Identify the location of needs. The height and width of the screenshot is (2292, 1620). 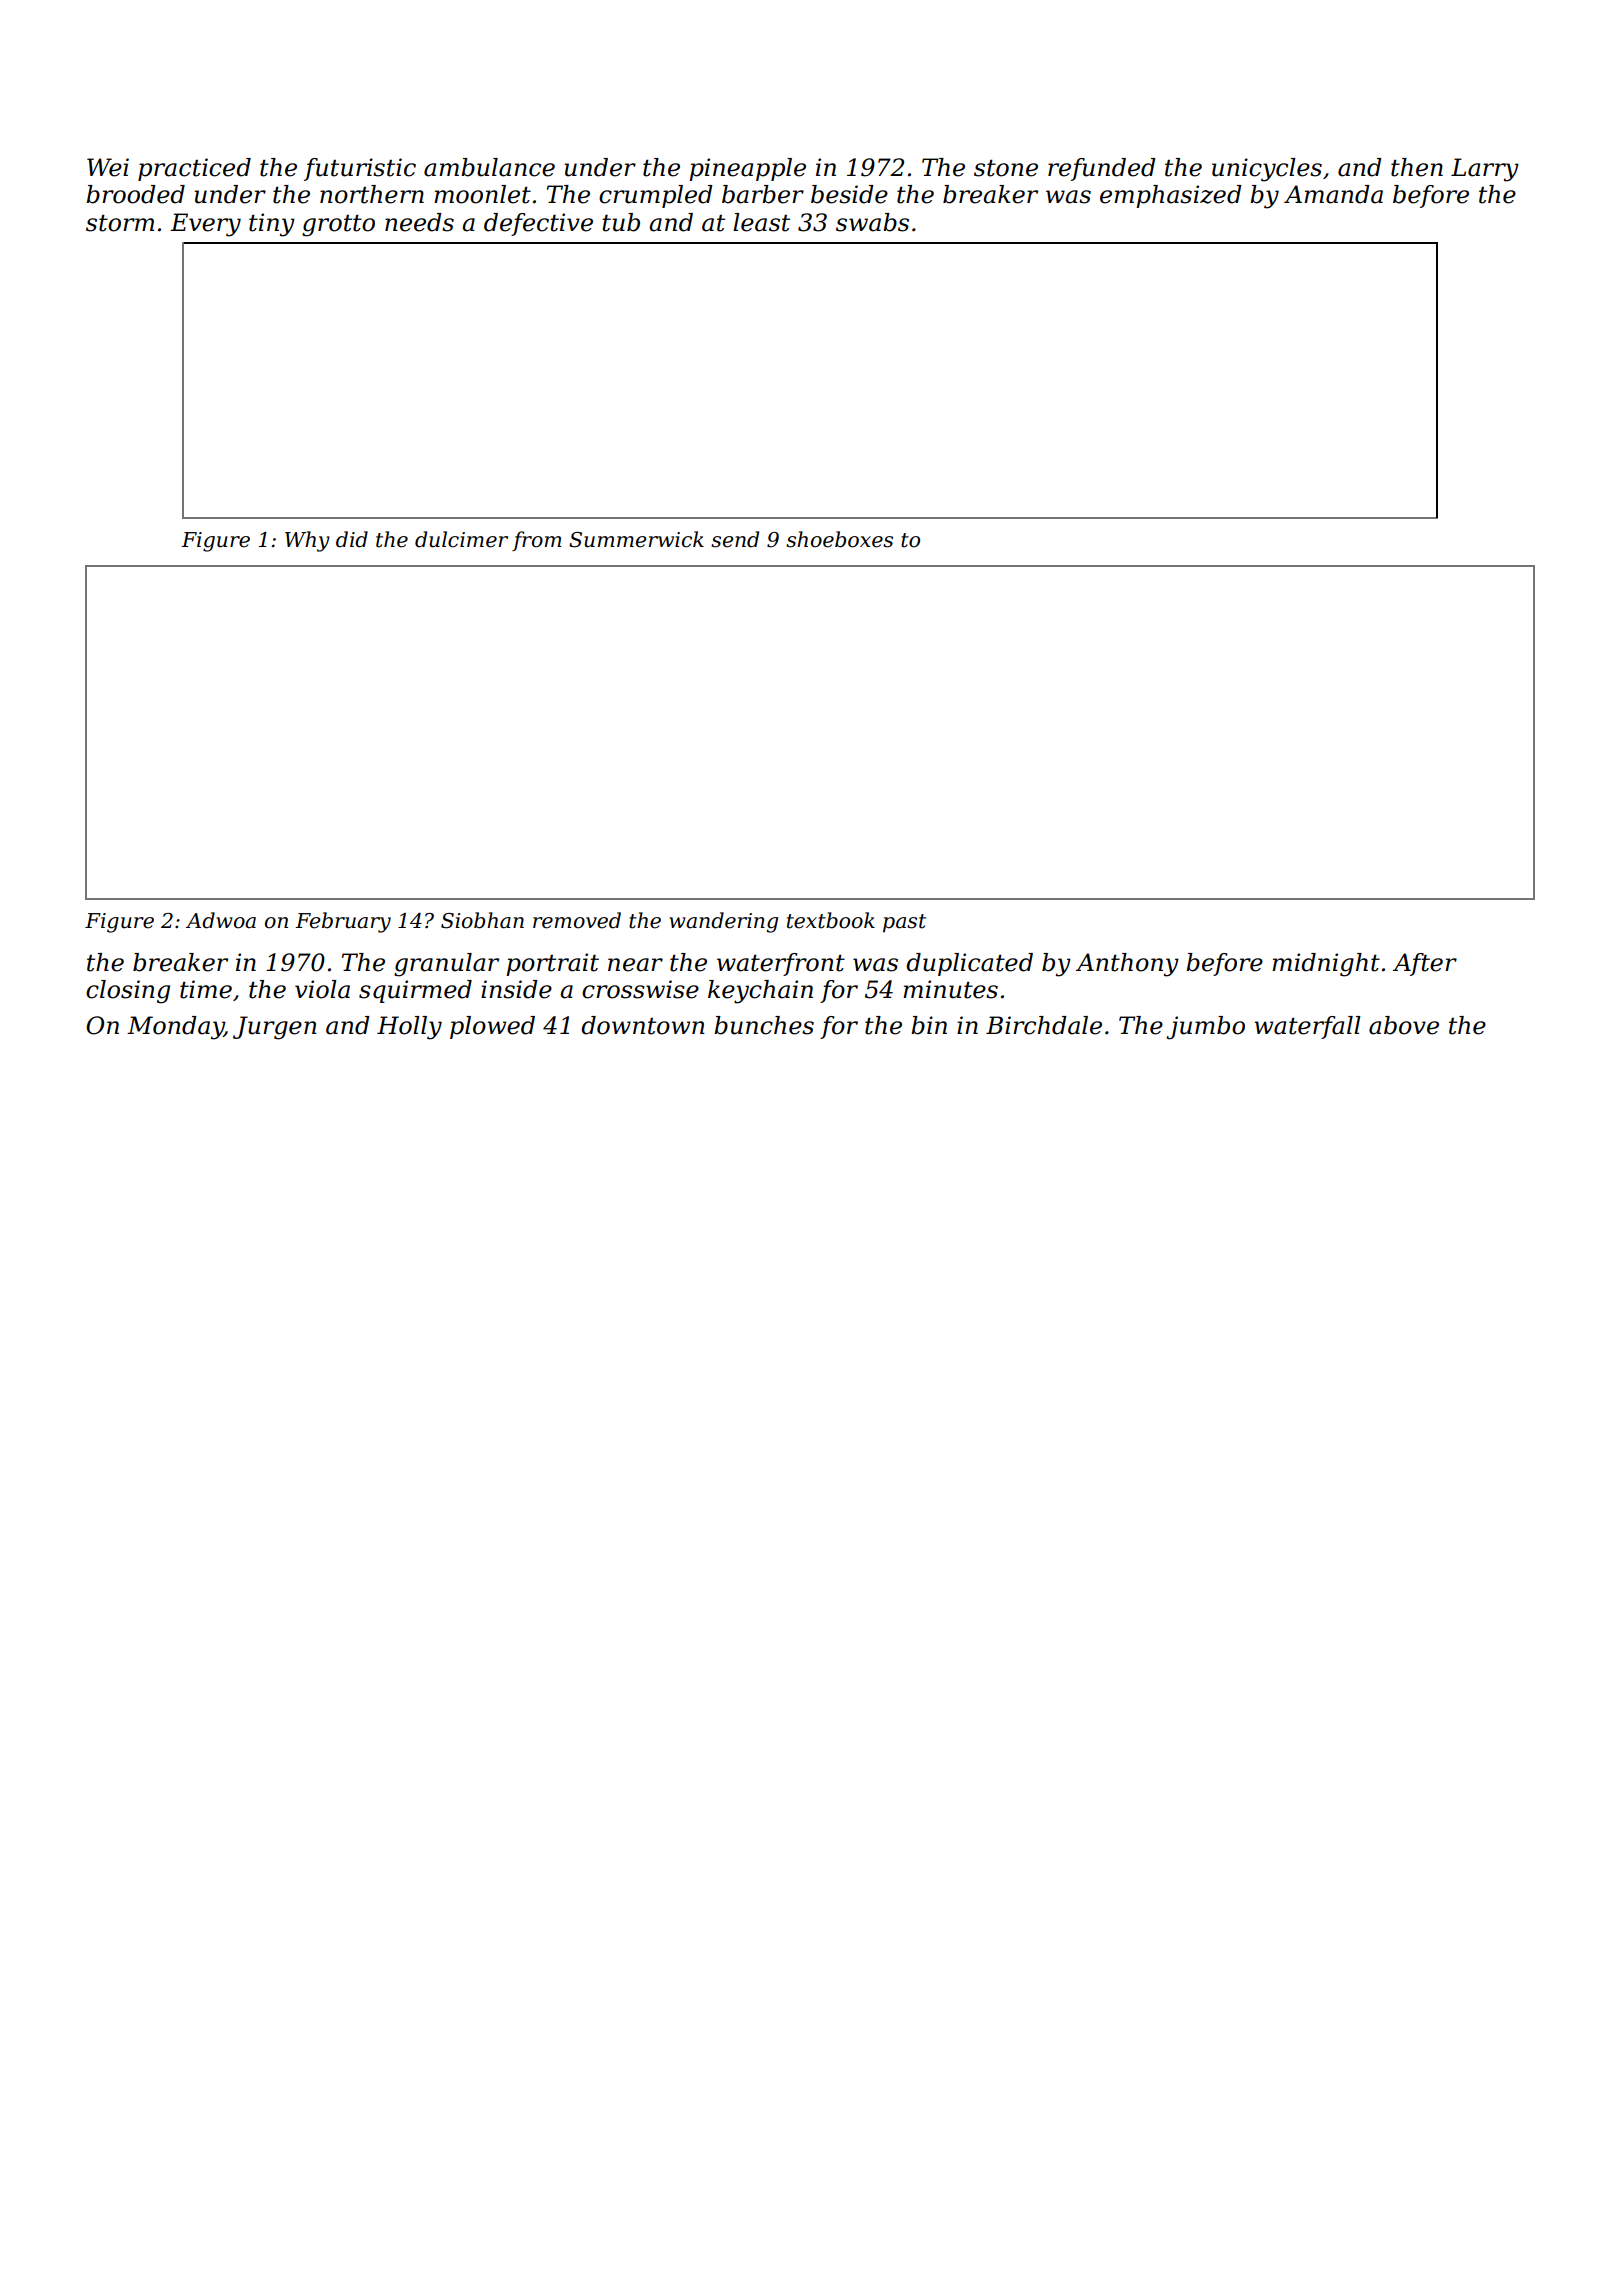
(419, 222).
